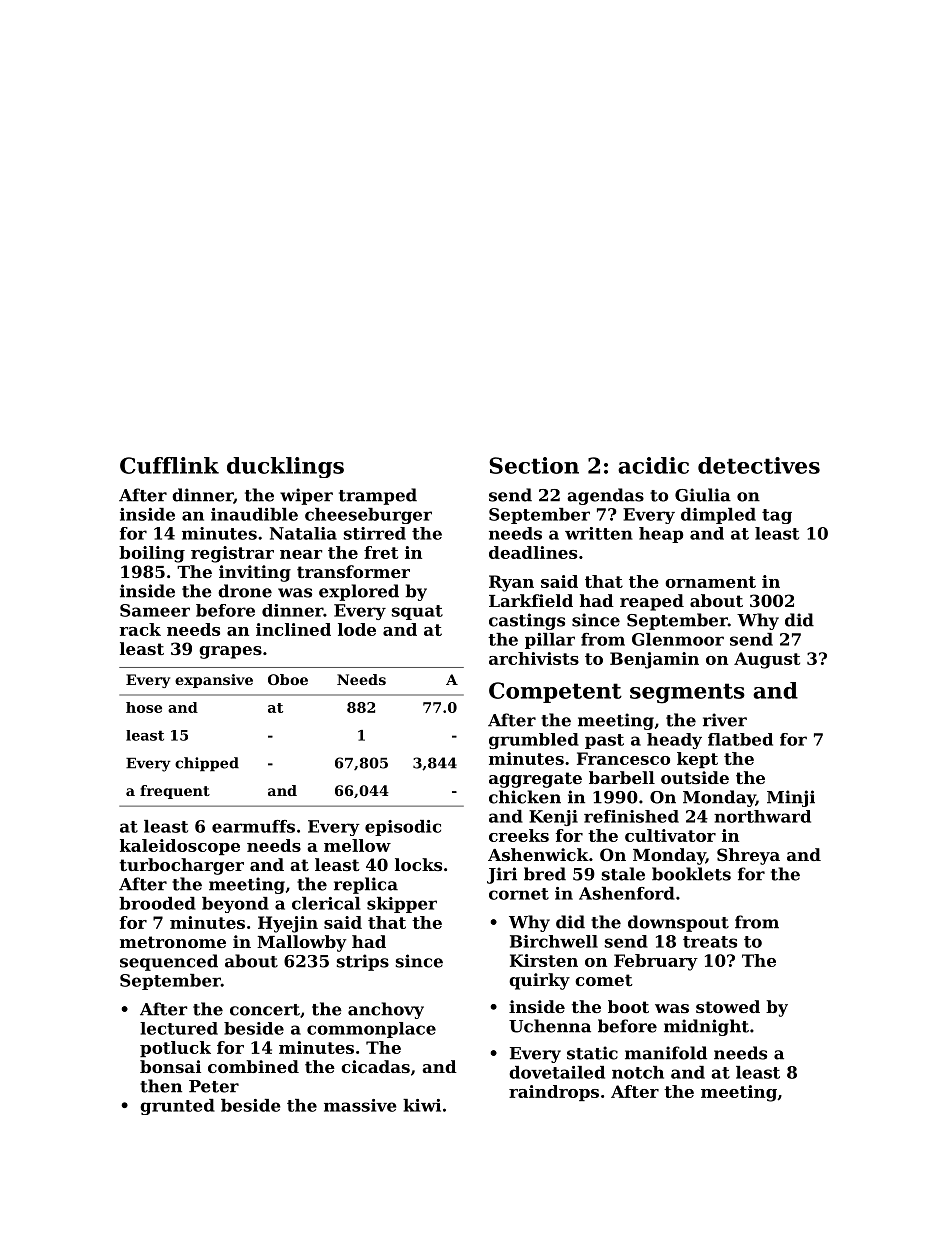 Image resolution: width=952 pixels, height=1233 pixels. Describe the element at coordinates (235, 905) in the screenshot. I see `beyond` at that location.
